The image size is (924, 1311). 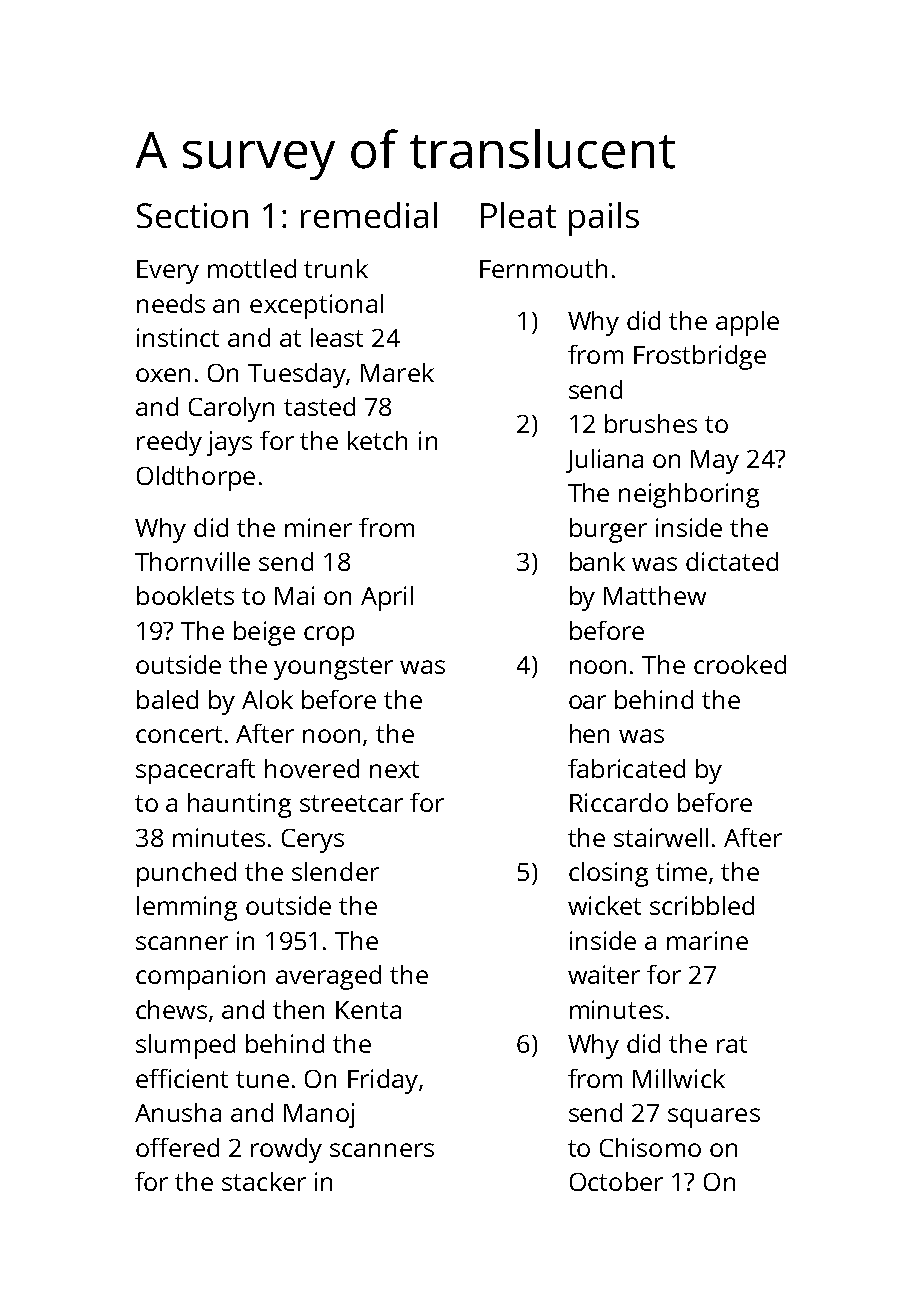 I want to click on pails, so click(x=604, y=219).
